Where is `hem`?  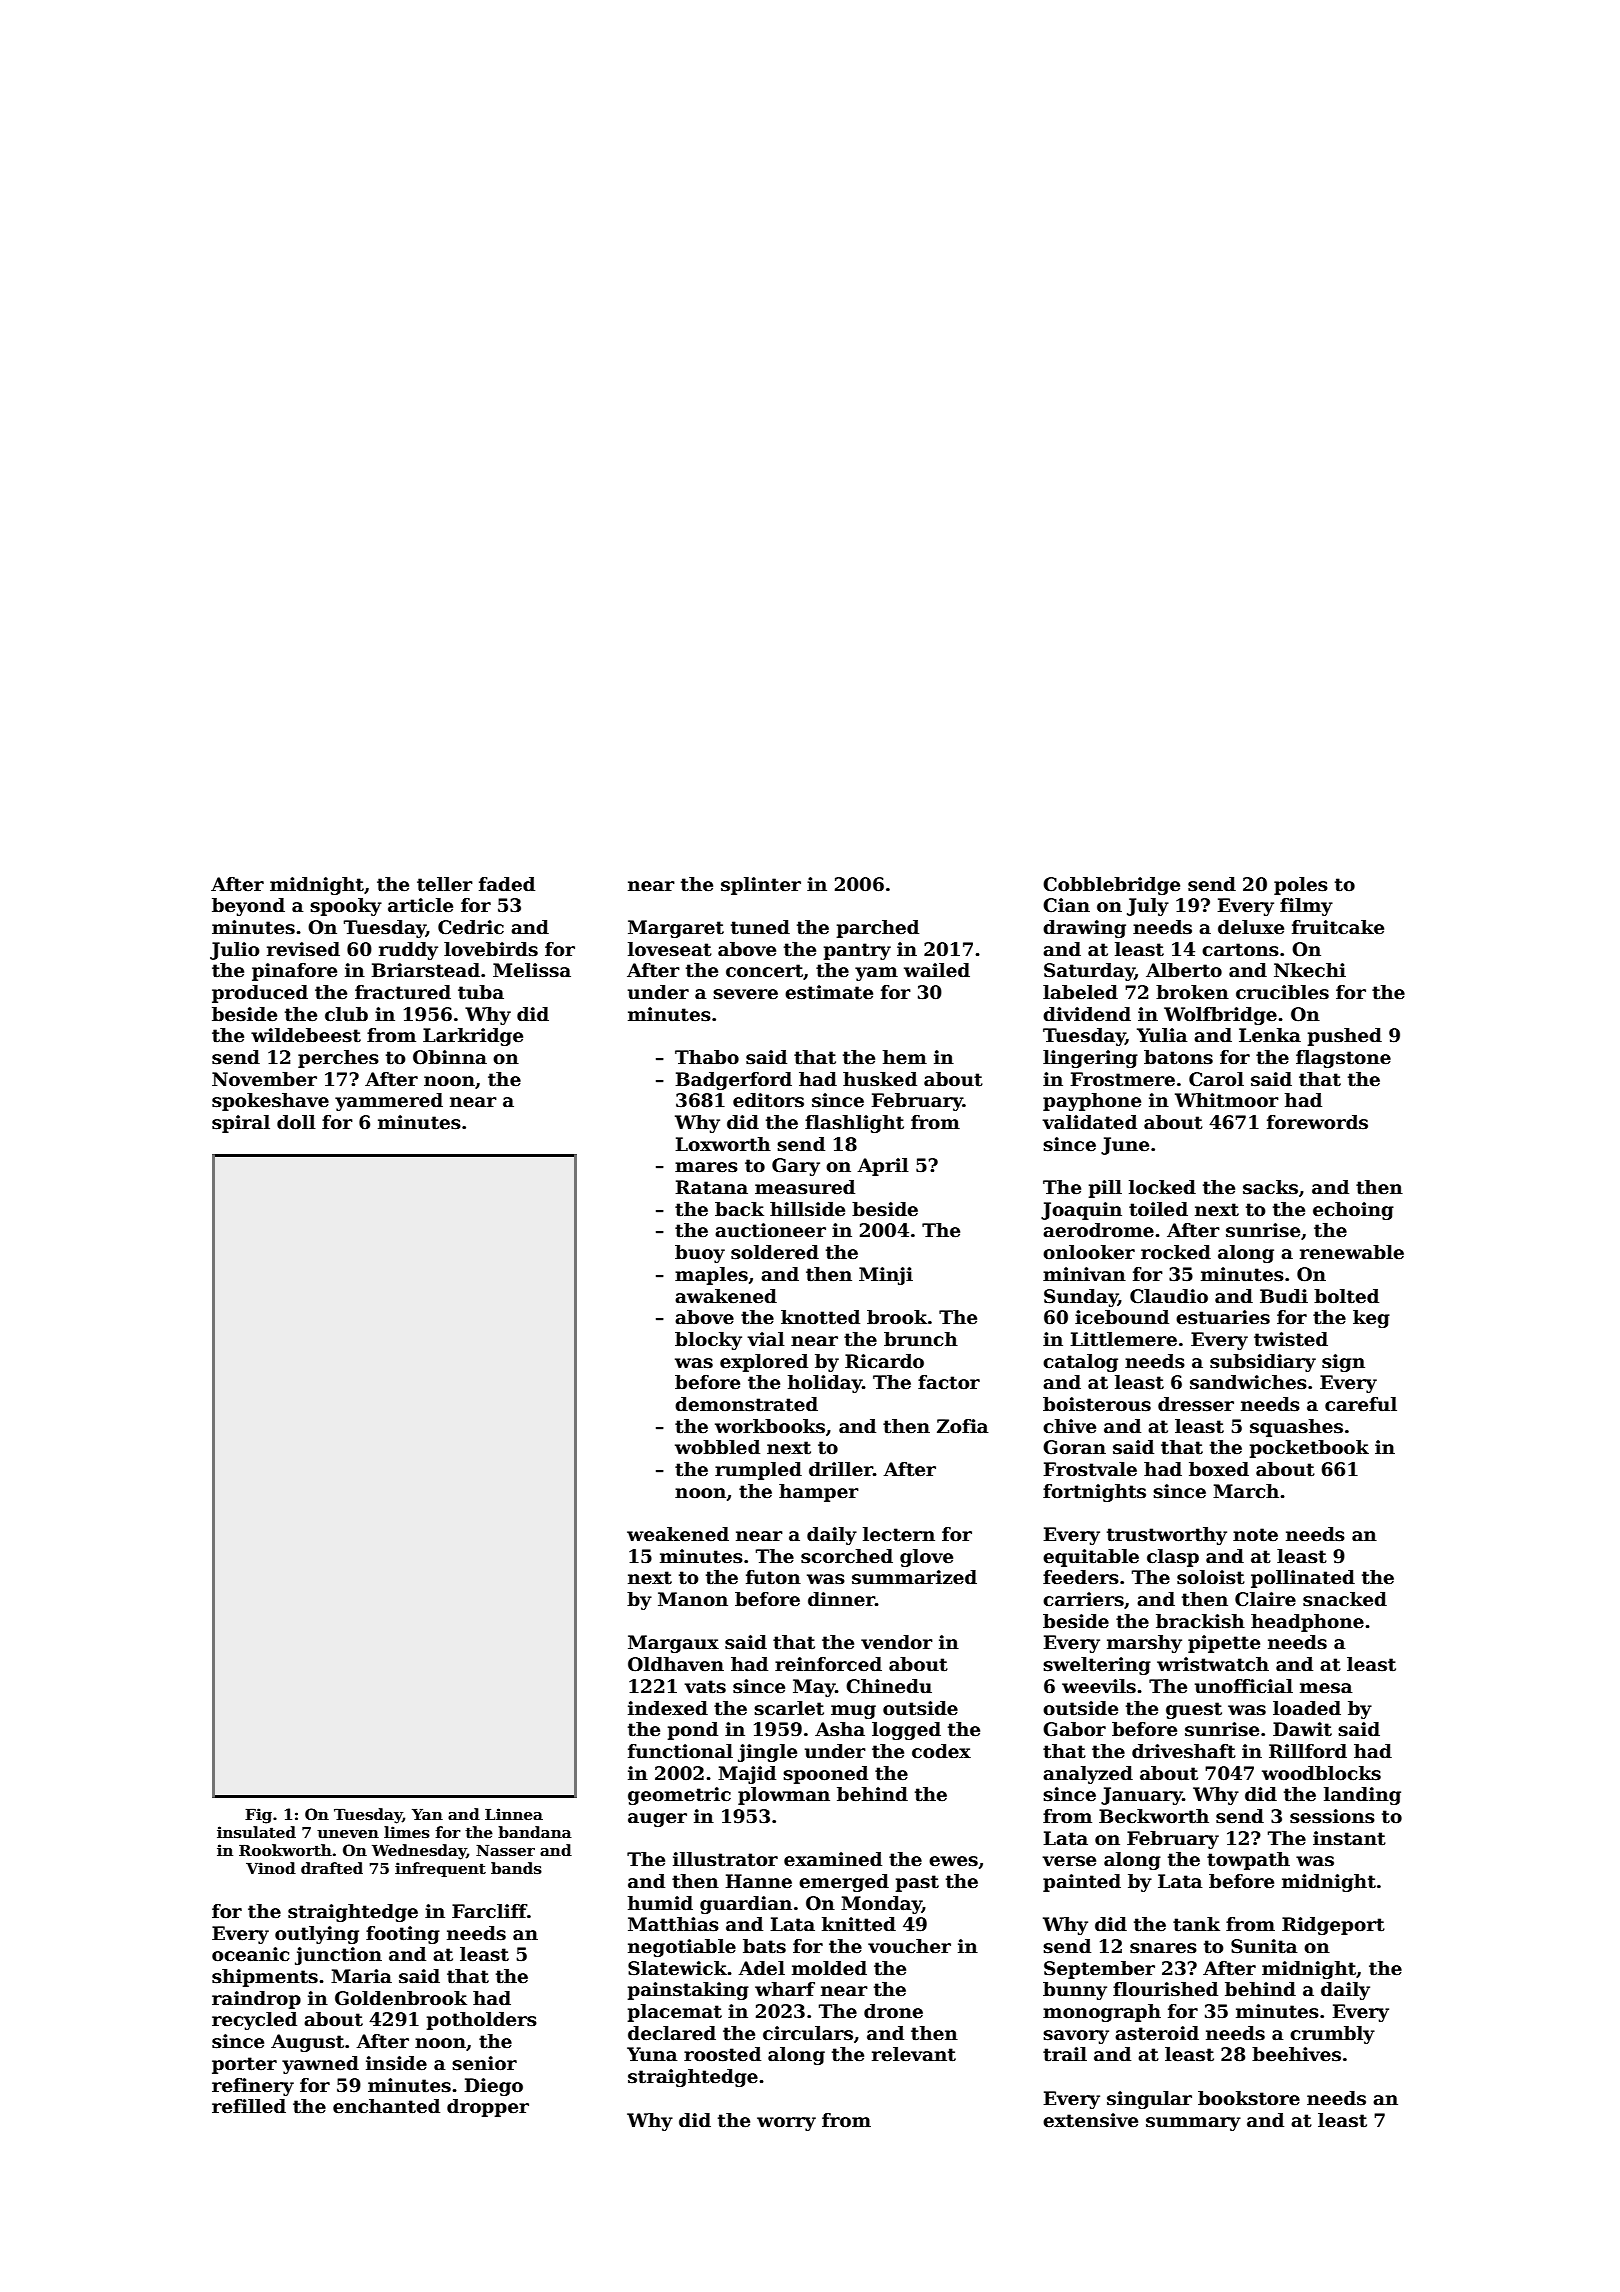 hem is located at coordinates (905, 1057).
